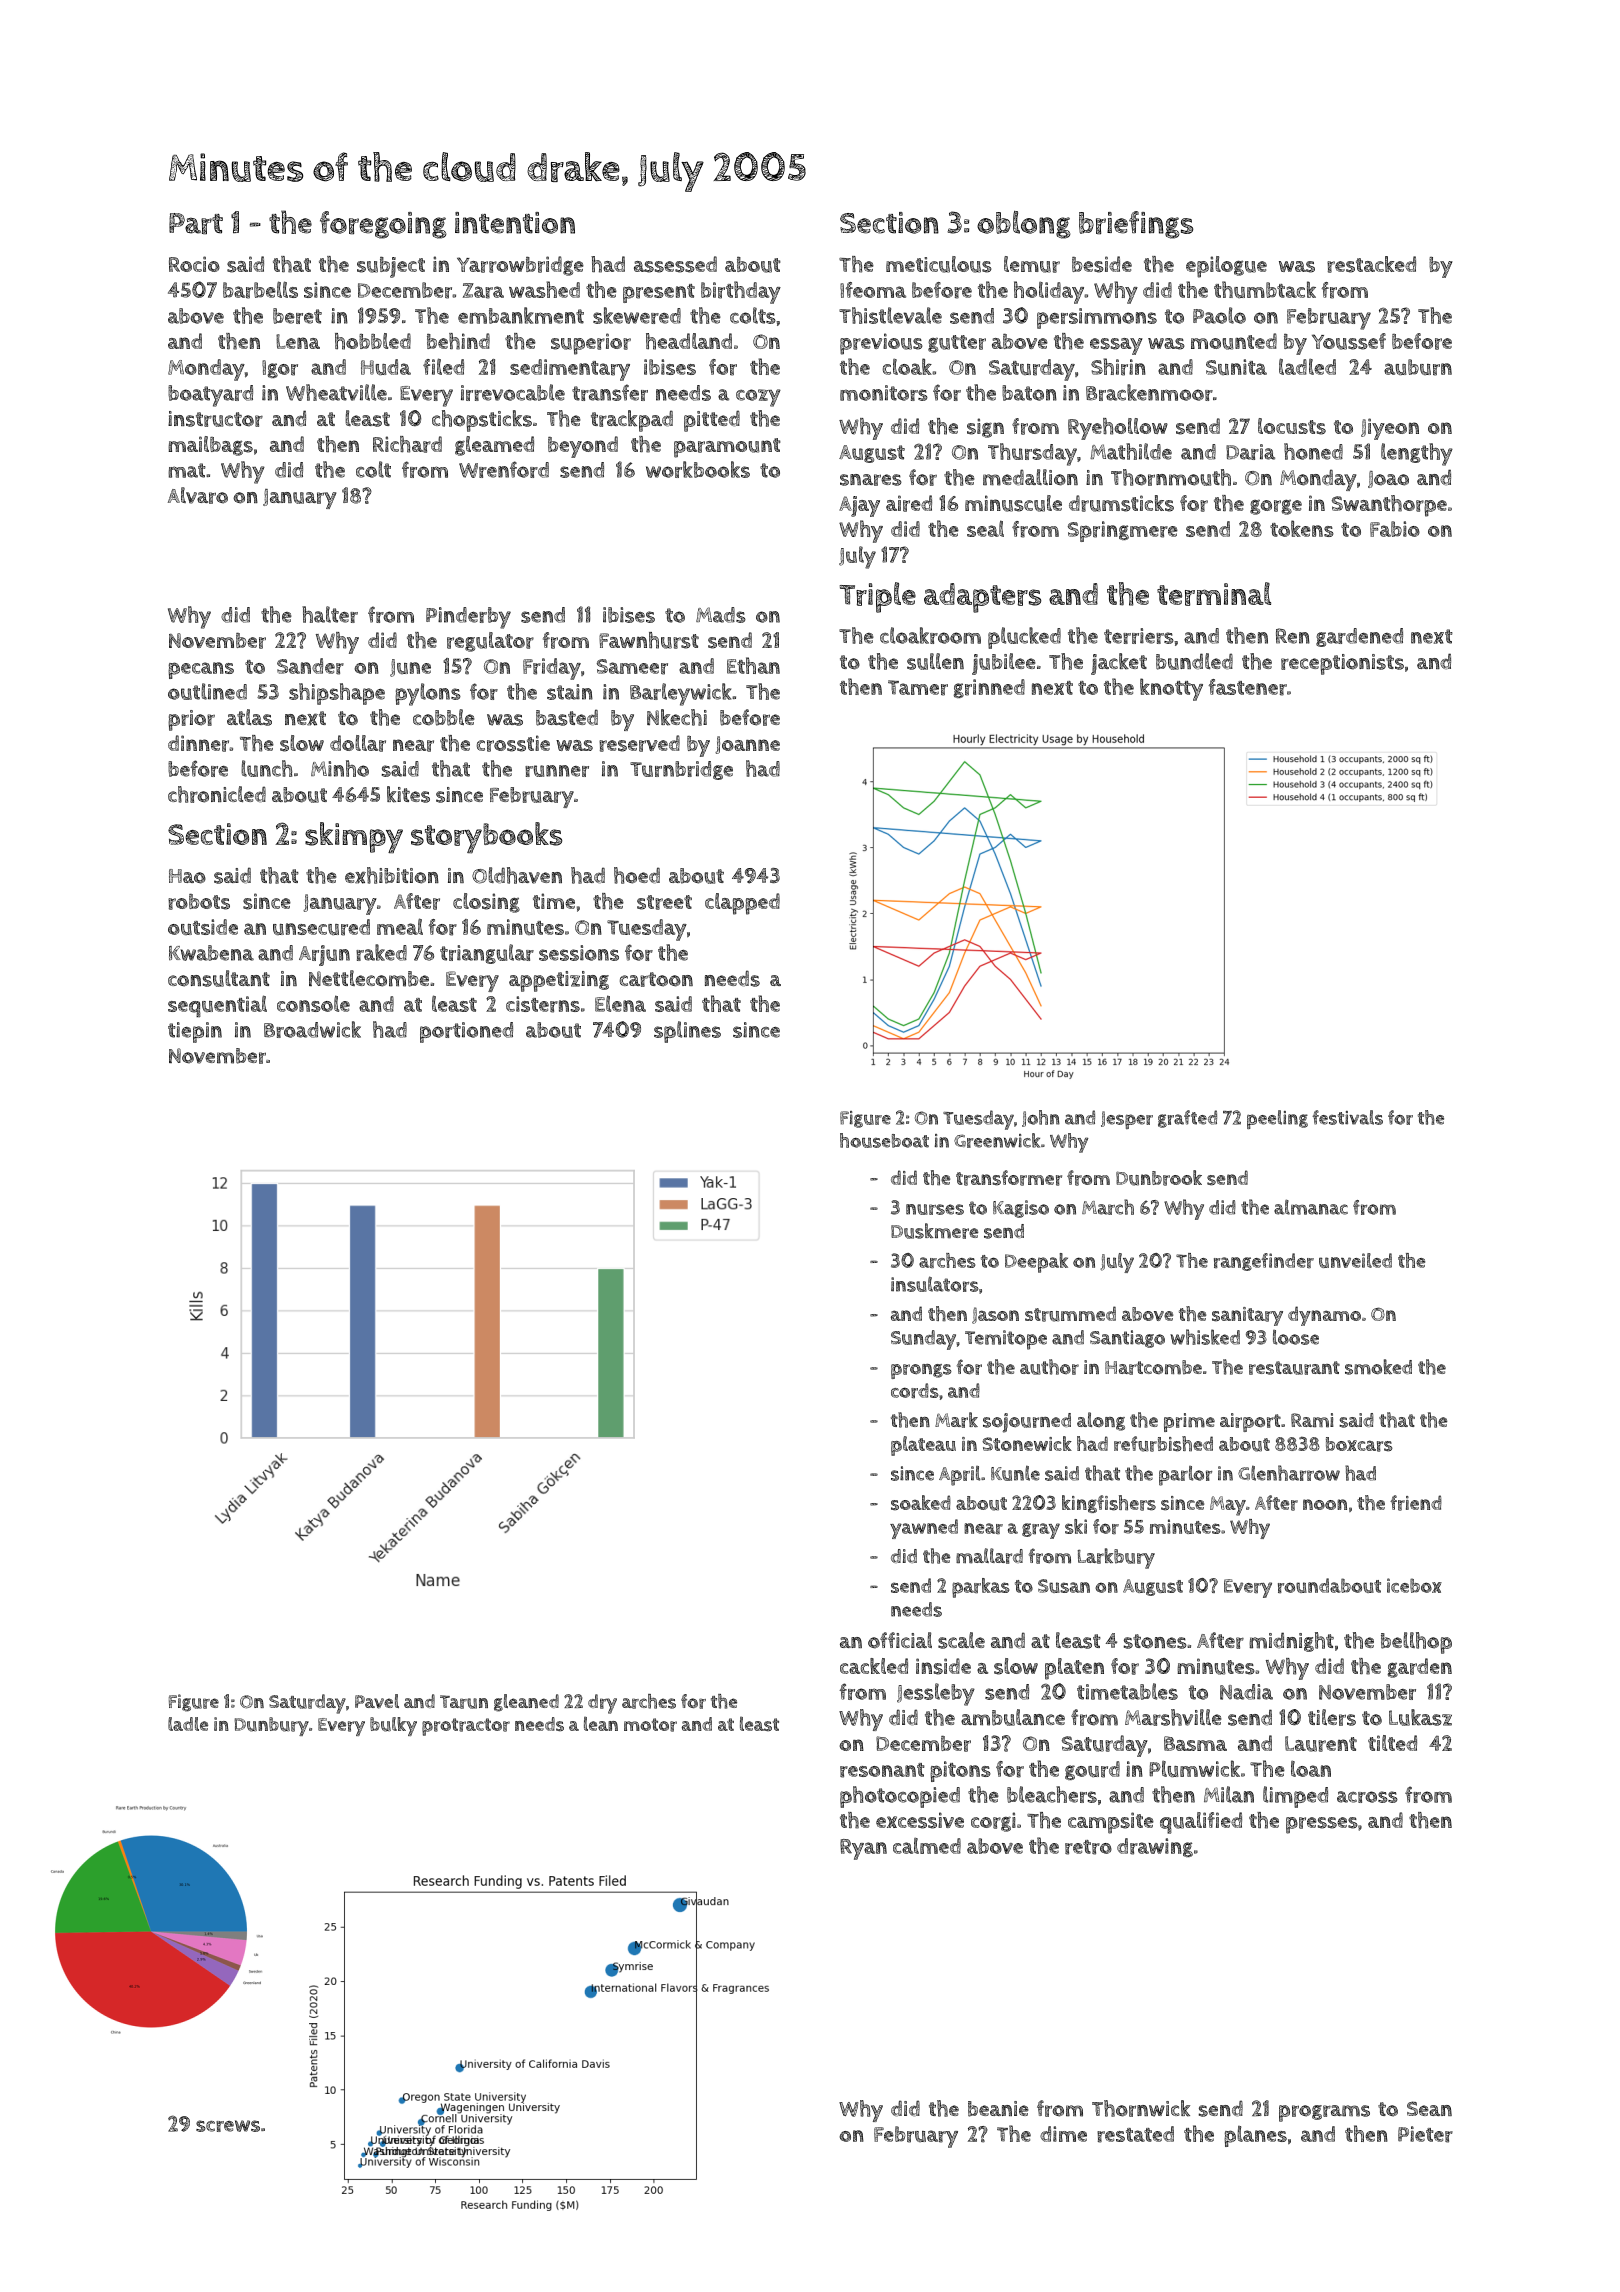  I want to click on chronicled, so click(217, 794).
